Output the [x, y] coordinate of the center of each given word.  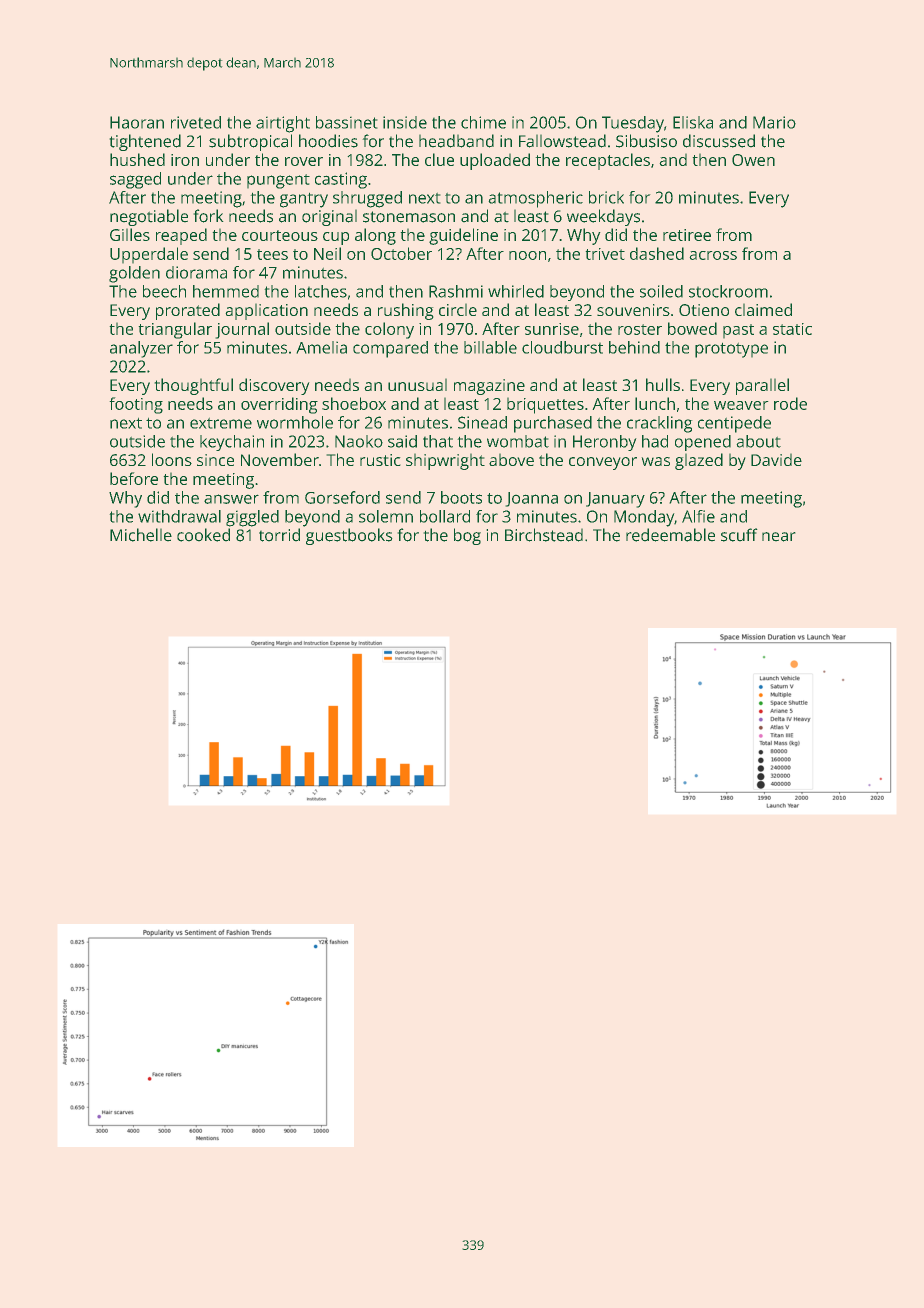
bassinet [346, 122]
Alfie [698, 516]
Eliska [693, 122]
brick [606, 197]
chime [483, 122]
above [511, 460]
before [134, 478]
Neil [327, 253]
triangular [175, 330]
